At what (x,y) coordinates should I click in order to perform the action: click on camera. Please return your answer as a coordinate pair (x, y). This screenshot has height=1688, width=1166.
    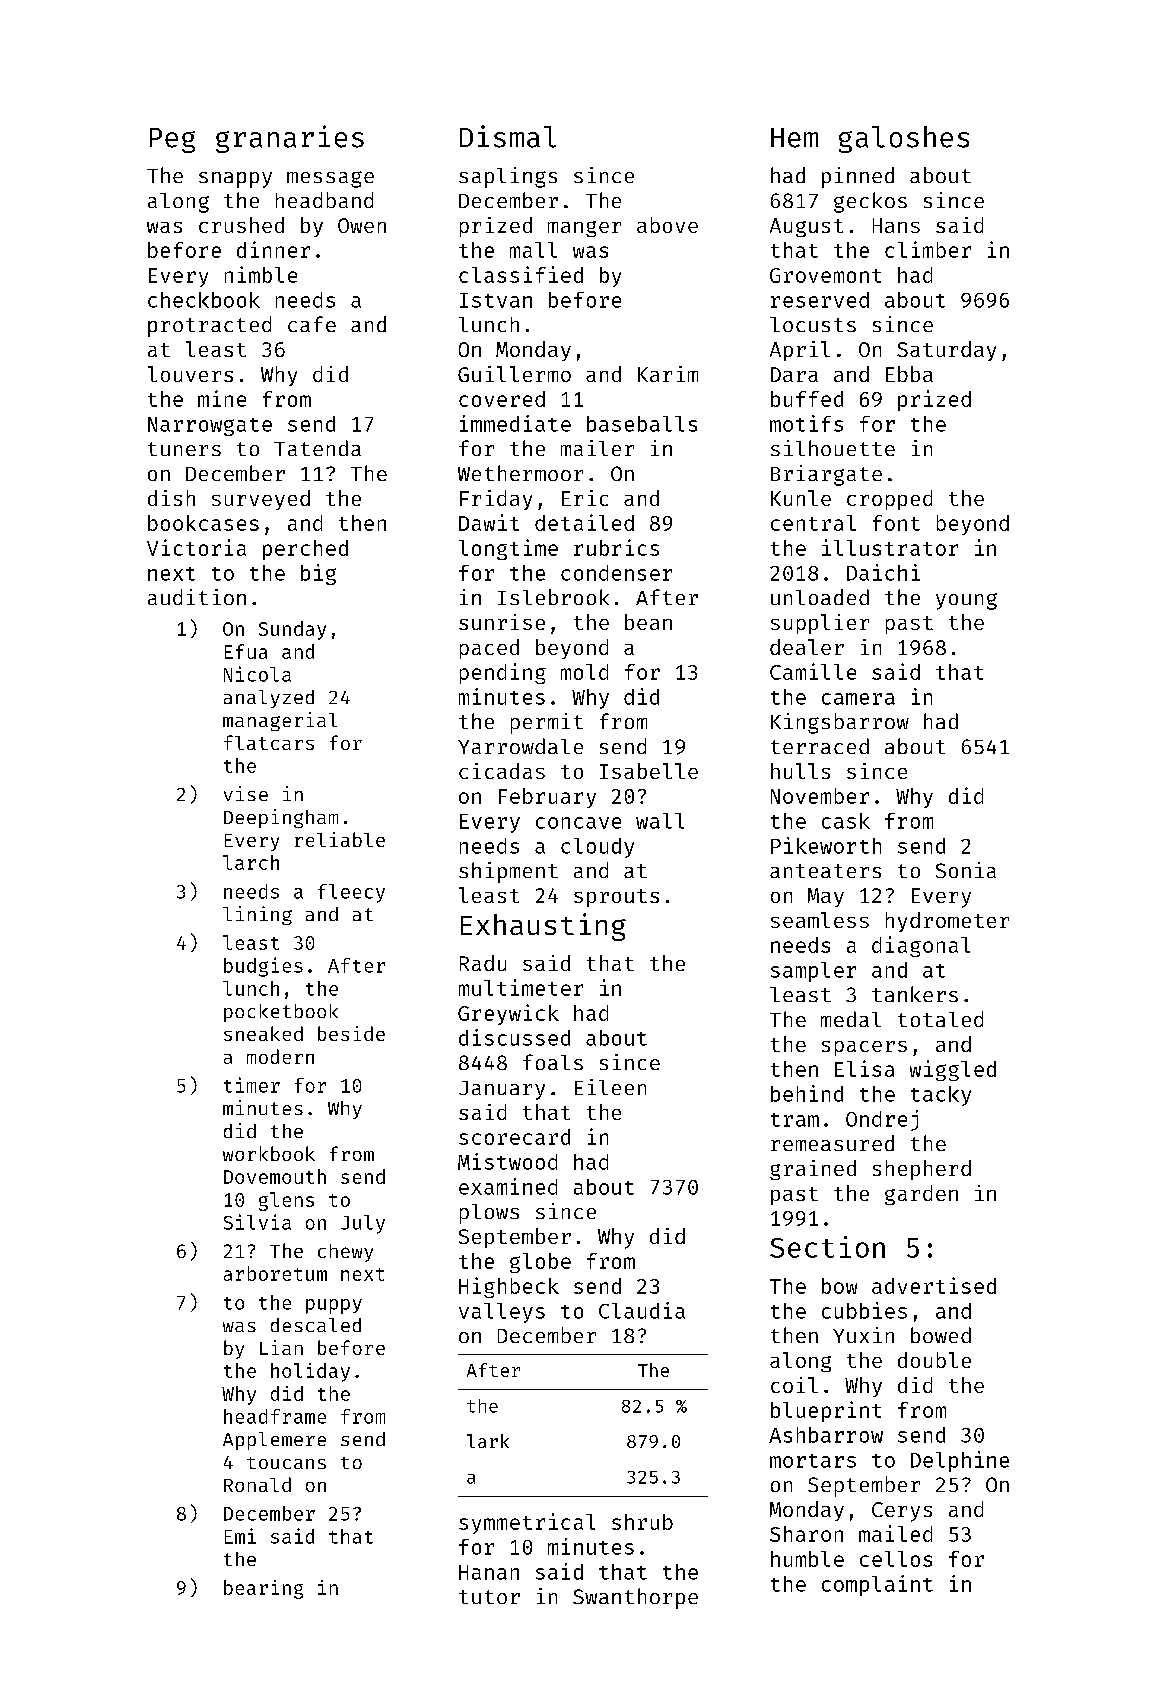
    Looking at the image, I should click on (858, 699).
